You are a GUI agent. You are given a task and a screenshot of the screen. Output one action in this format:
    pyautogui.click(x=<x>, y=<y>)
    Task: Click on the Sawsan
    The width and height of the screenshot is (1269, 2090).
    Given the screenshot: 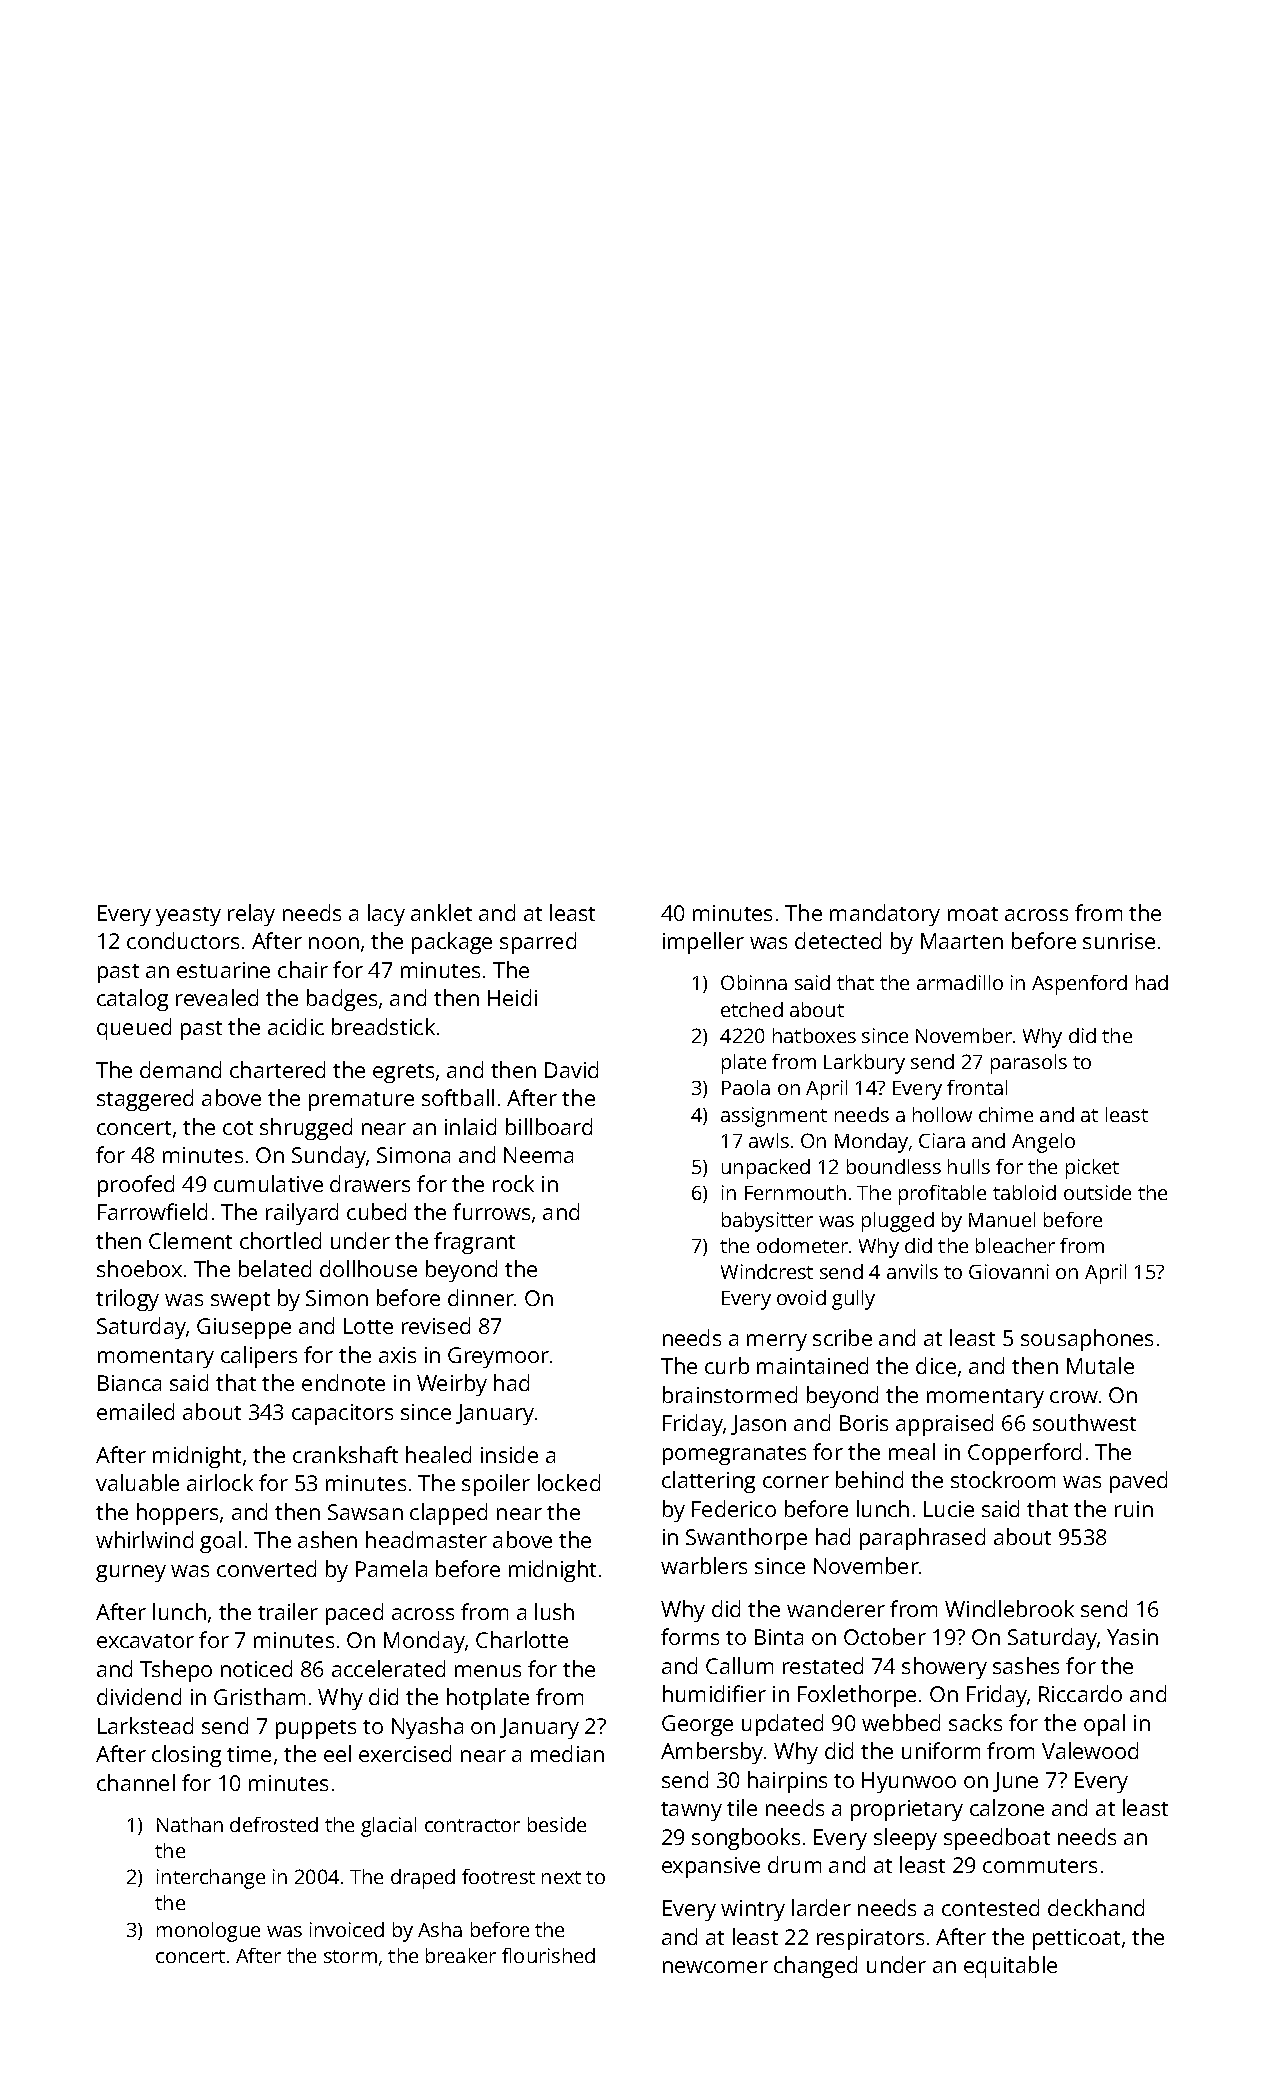 What is the action you would take?
    pyautogui.click(x=365, y=1512)
